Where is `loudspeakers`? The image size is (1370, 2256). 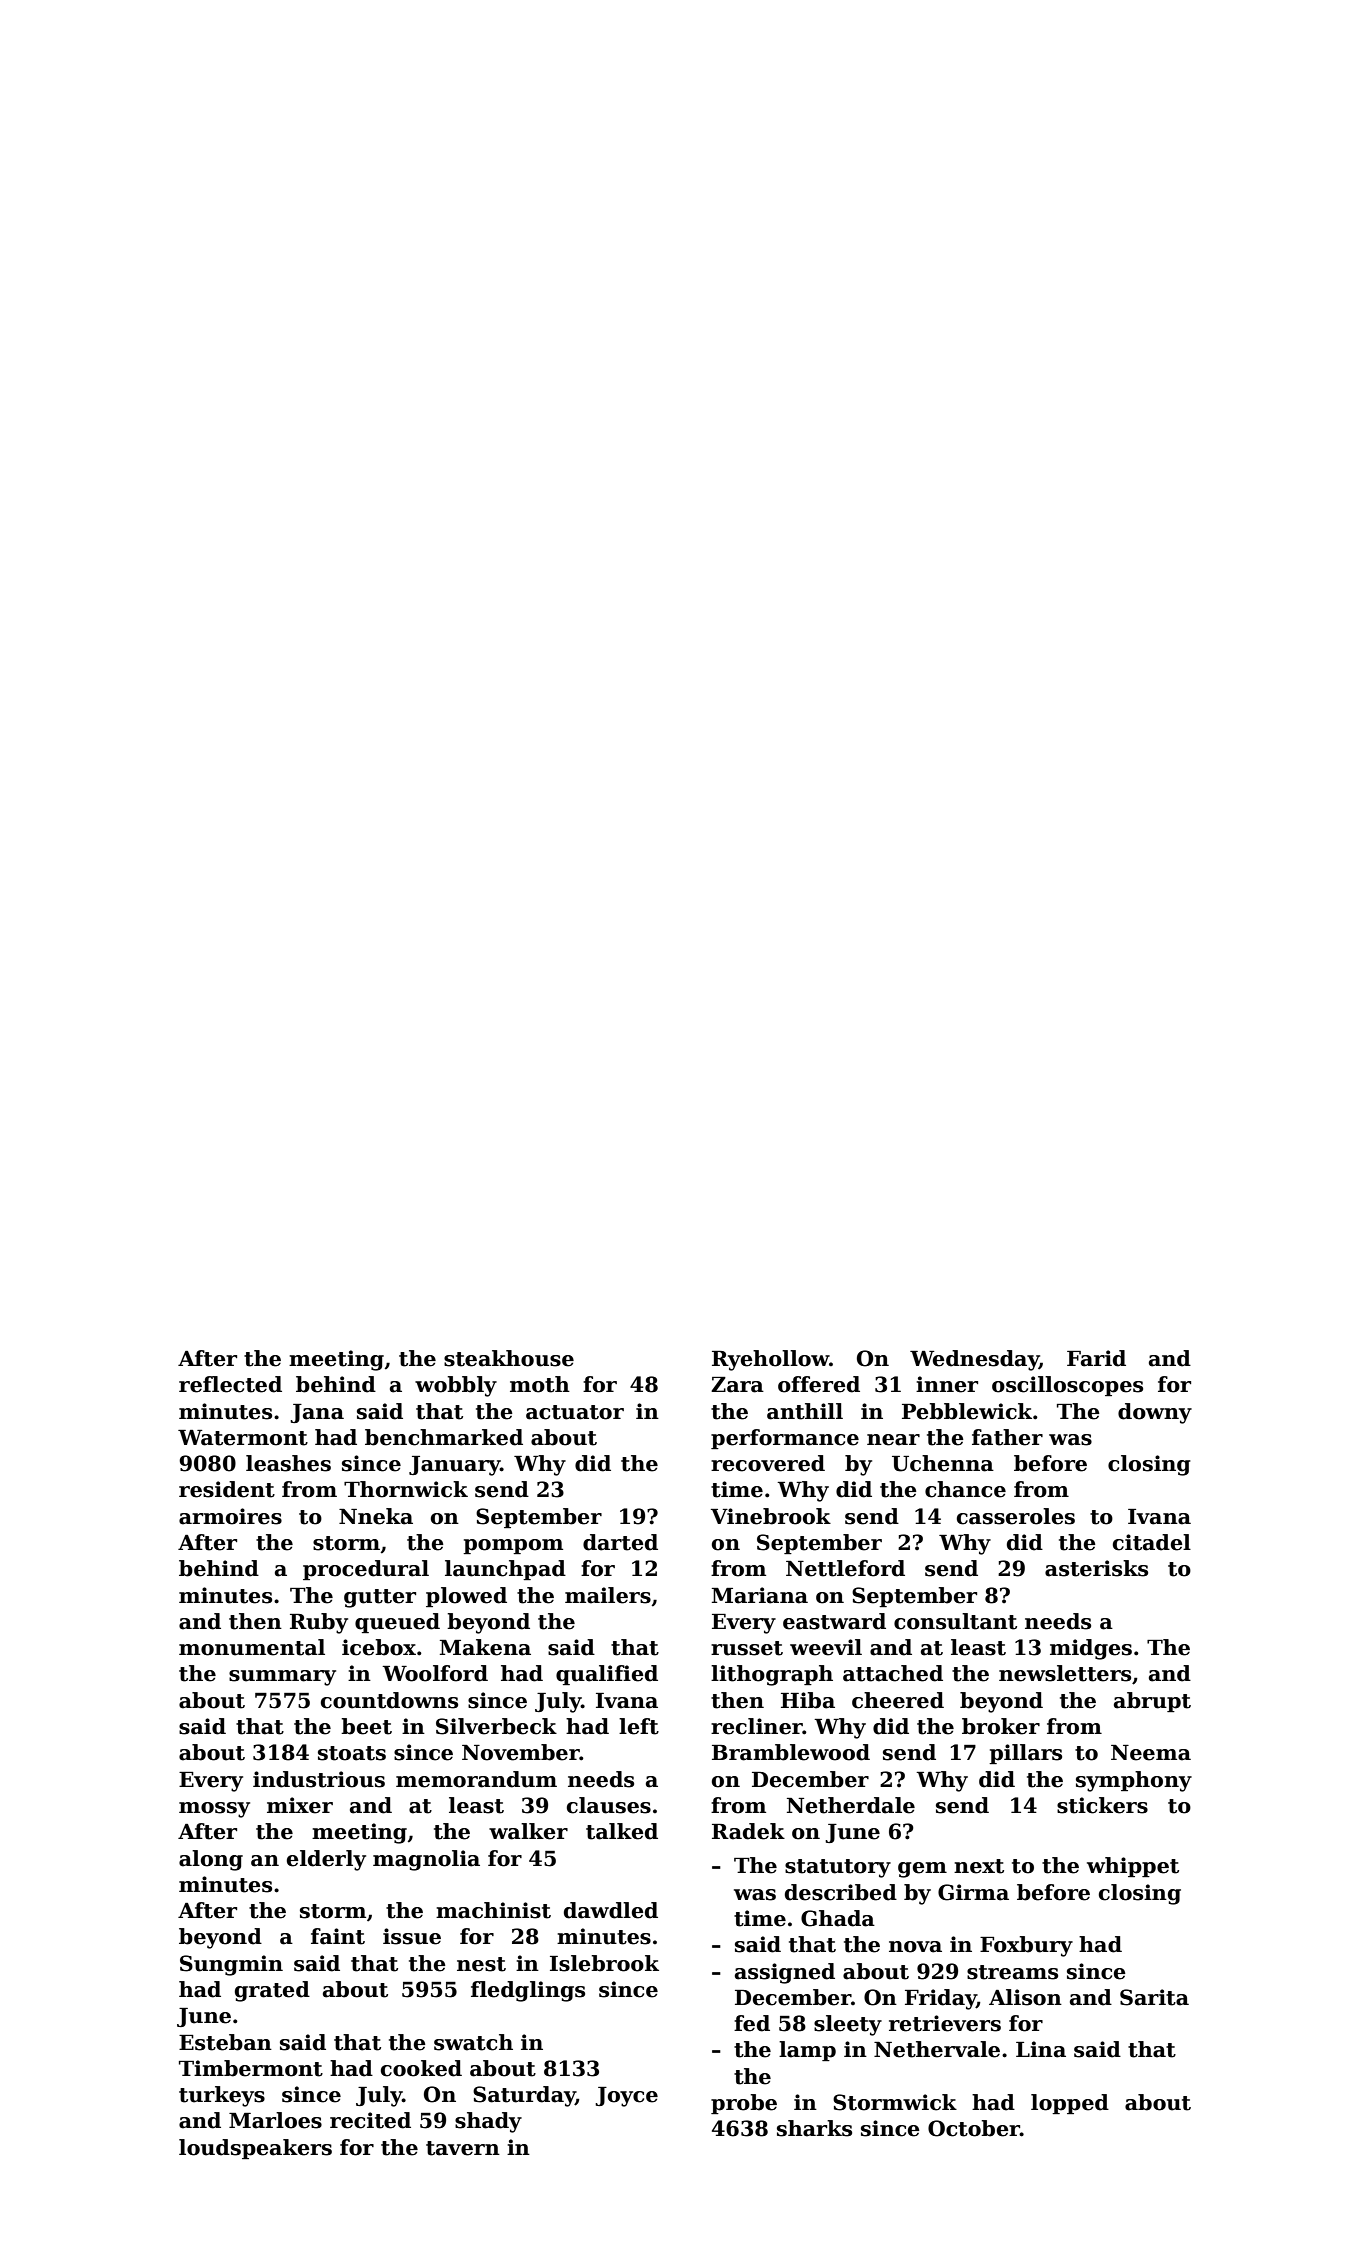
loudspeakers is located at coordinates (255, 2149).
